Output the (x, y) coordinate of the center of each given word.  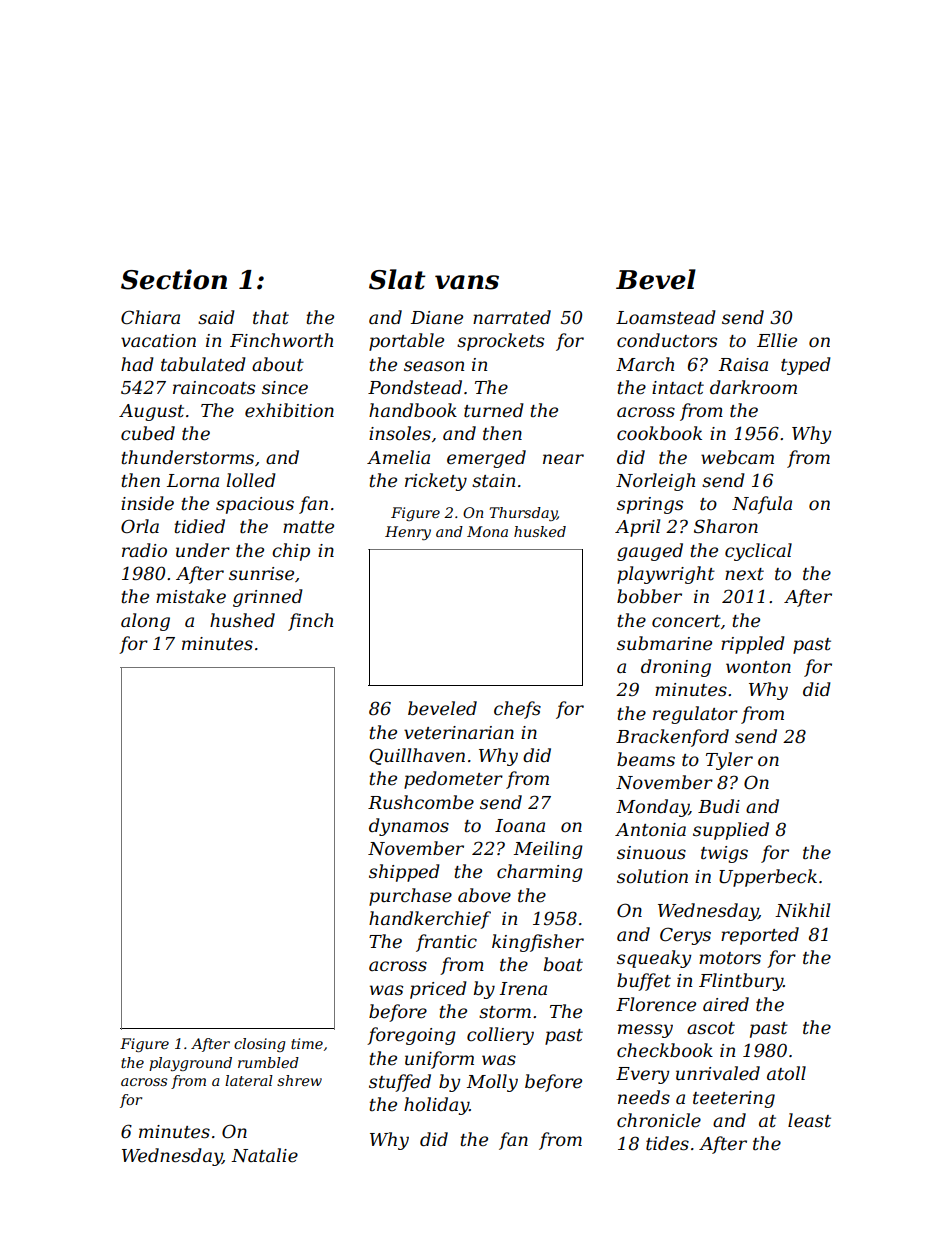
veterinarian (459, 733)
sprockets (500, 342)
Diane (437, 318)
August (151, 412)
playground (190, 1064)
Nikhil (802, 910)
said (216, 317)
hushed (242, 620)
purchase (410, 897)
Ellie (777, 340)
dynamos (409, 827)
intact (678, 388)
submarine (664, 643)
